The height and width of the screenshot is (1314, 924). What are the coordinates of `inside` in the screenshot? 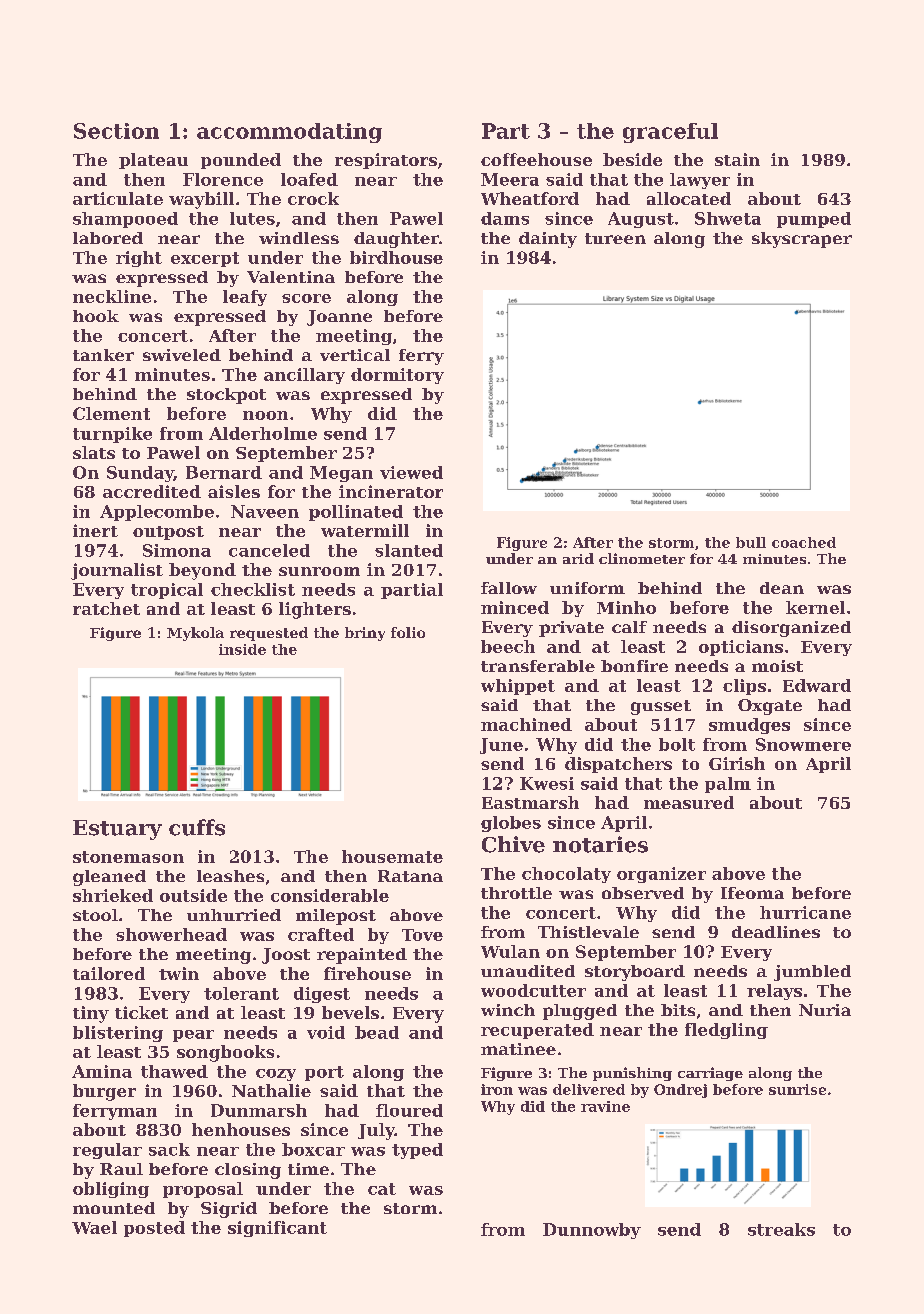 It's located at (242, 649).
